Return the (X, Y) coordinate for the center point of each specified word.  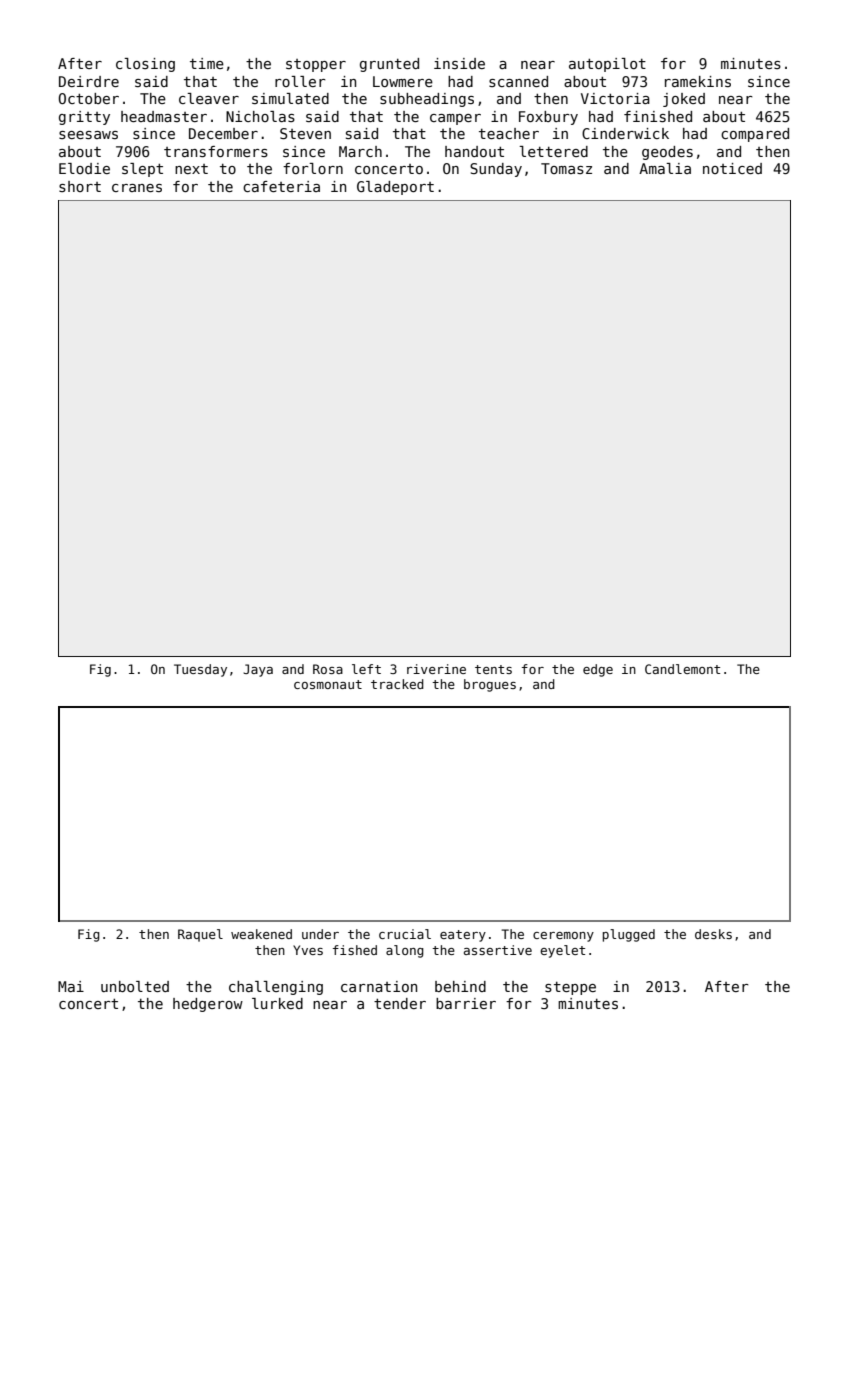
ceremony (563, 937)
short (80, 186)
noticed (732, 168)
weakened (261, 934)
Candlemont (682, 669)
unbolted (135, 986)
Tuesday (200, 670)
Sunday (496, 170)
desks (713, 934)
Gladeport (395, 188)
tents (493, 669)
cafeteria (281, 186)
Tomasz (566, 168)
